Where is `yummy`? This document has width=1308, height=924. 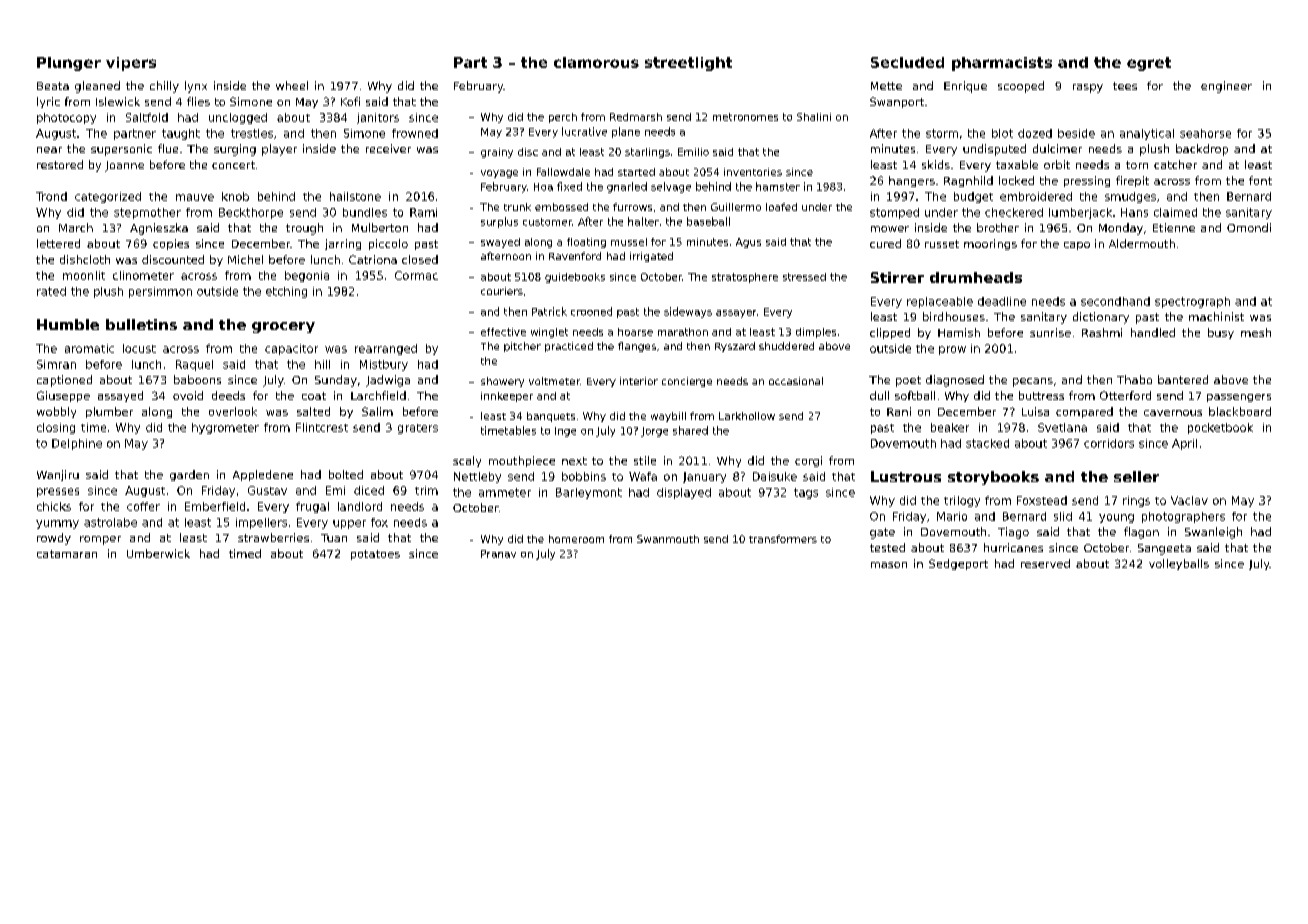
yummy is located at coordinates (57, 524).
